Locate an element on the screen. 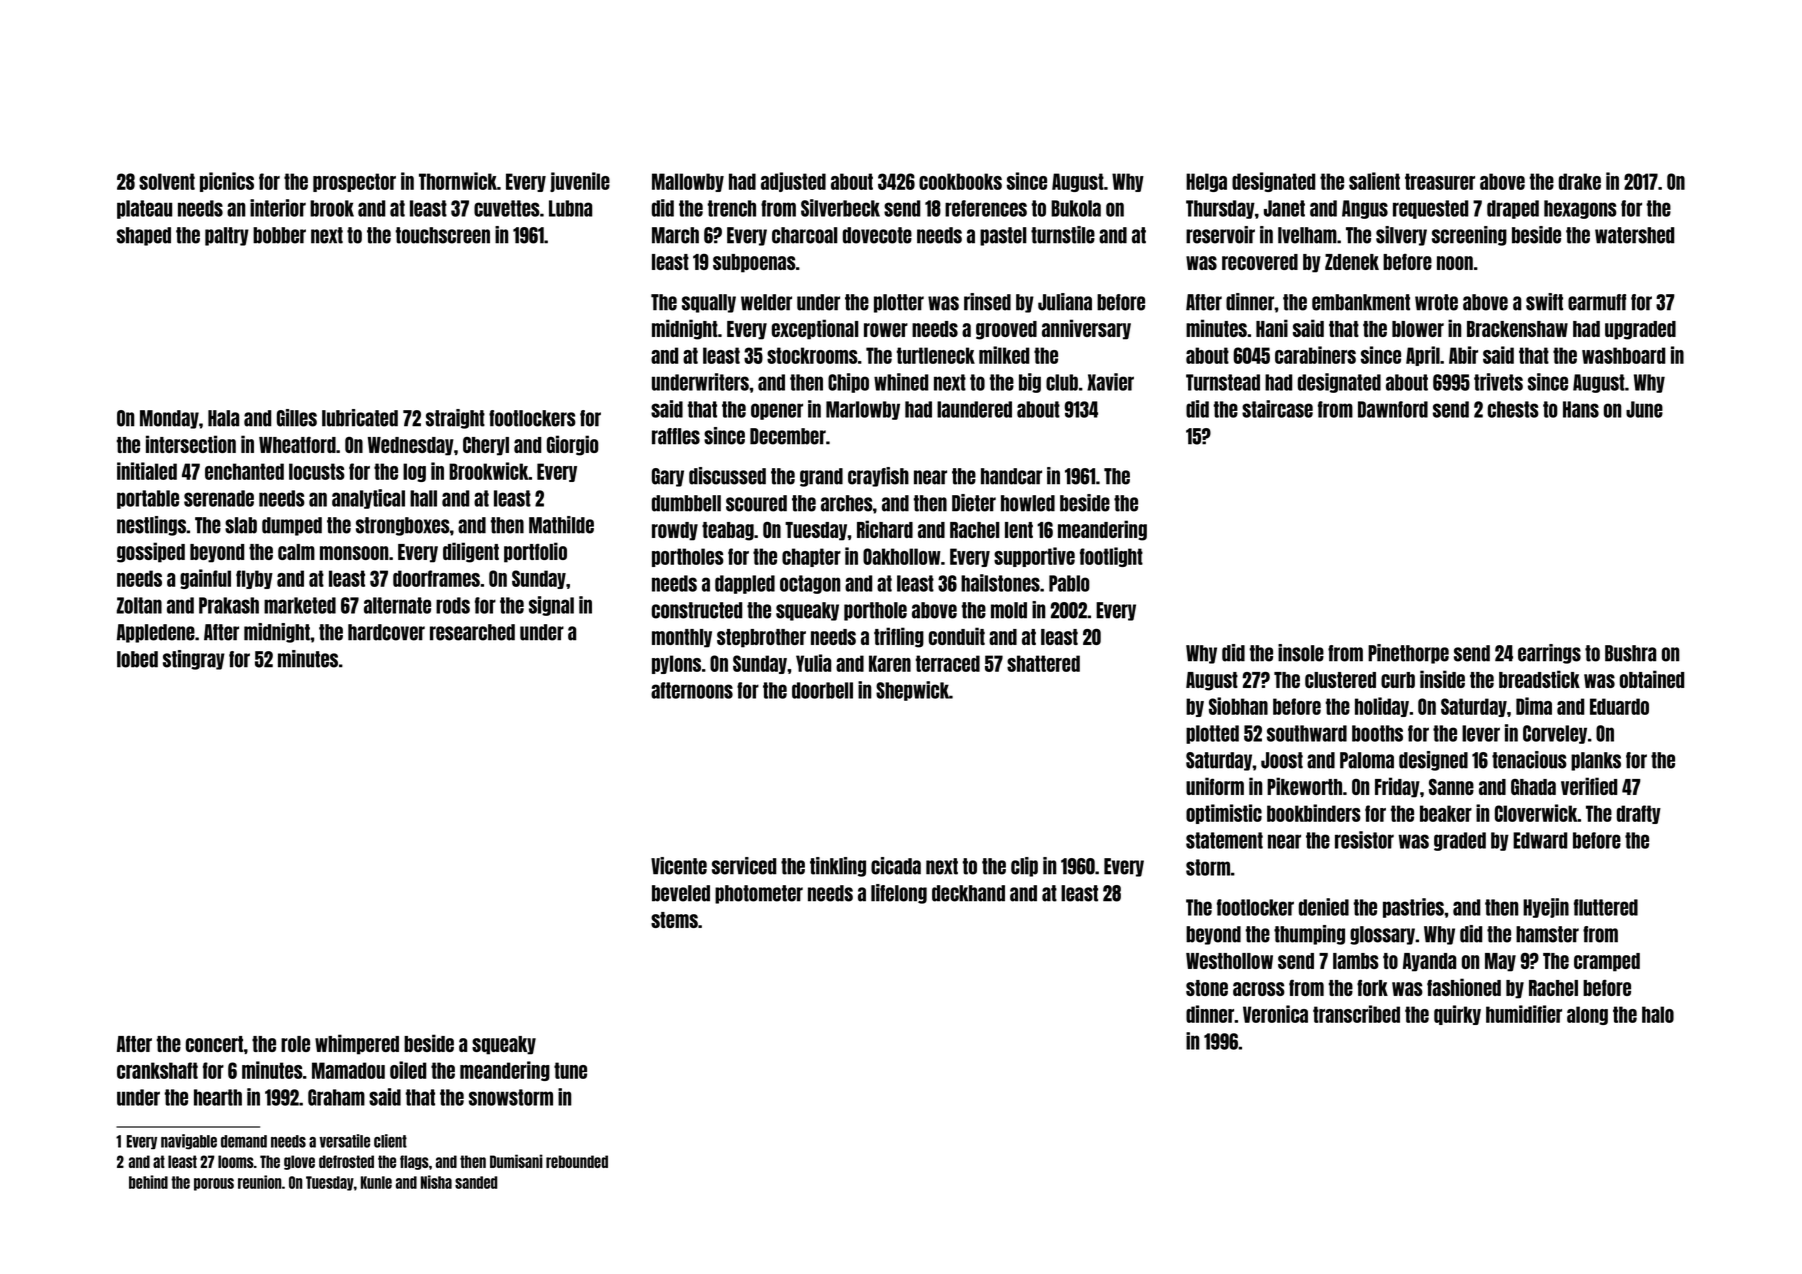 Image resolution: width=1802 pixels, height=1274 pixels. Oakhollow is located at coordinates (902, 556).
